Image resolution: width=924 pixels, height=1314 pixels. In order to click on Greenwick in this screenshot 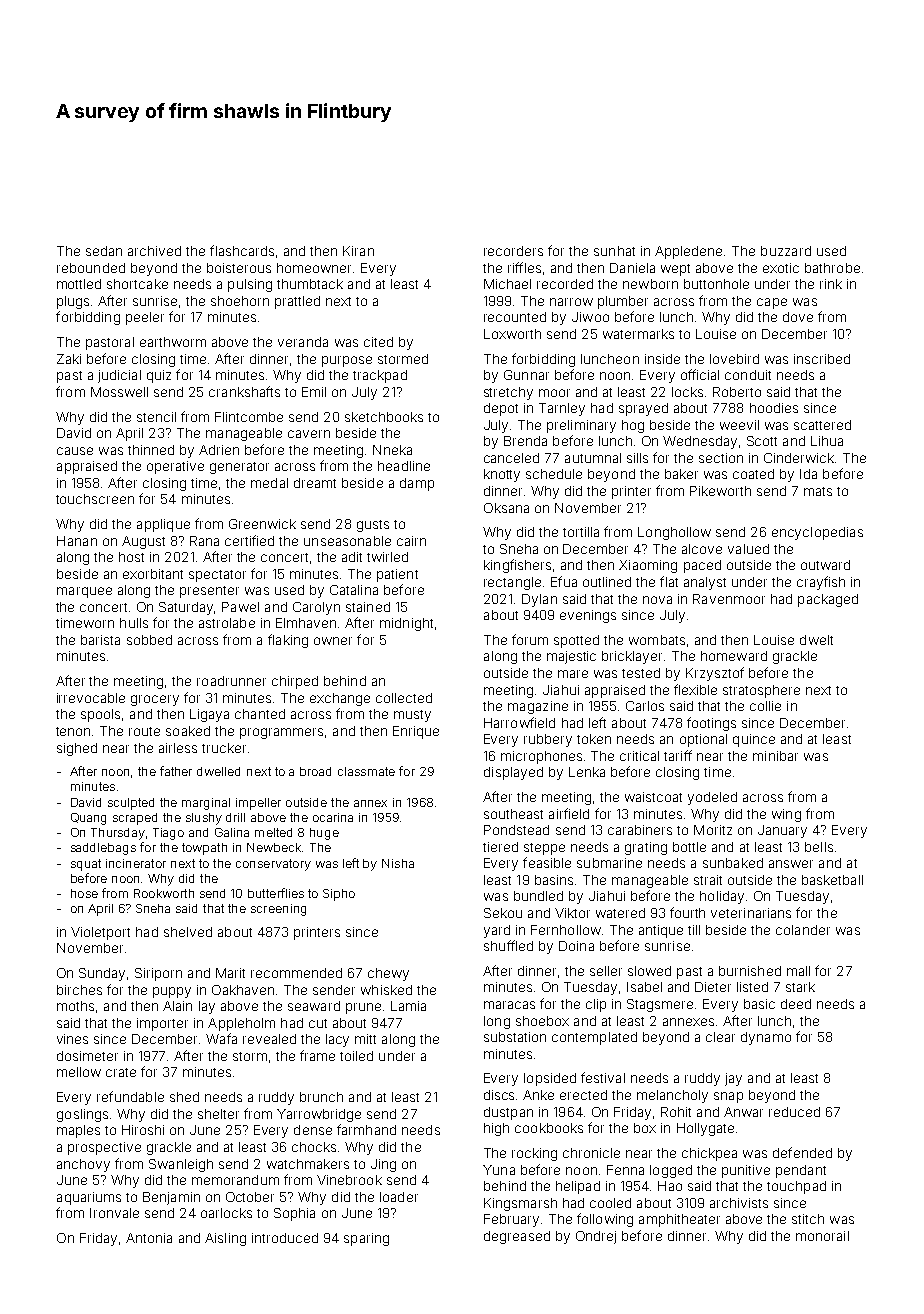, I will do `click(262, 524)`.
